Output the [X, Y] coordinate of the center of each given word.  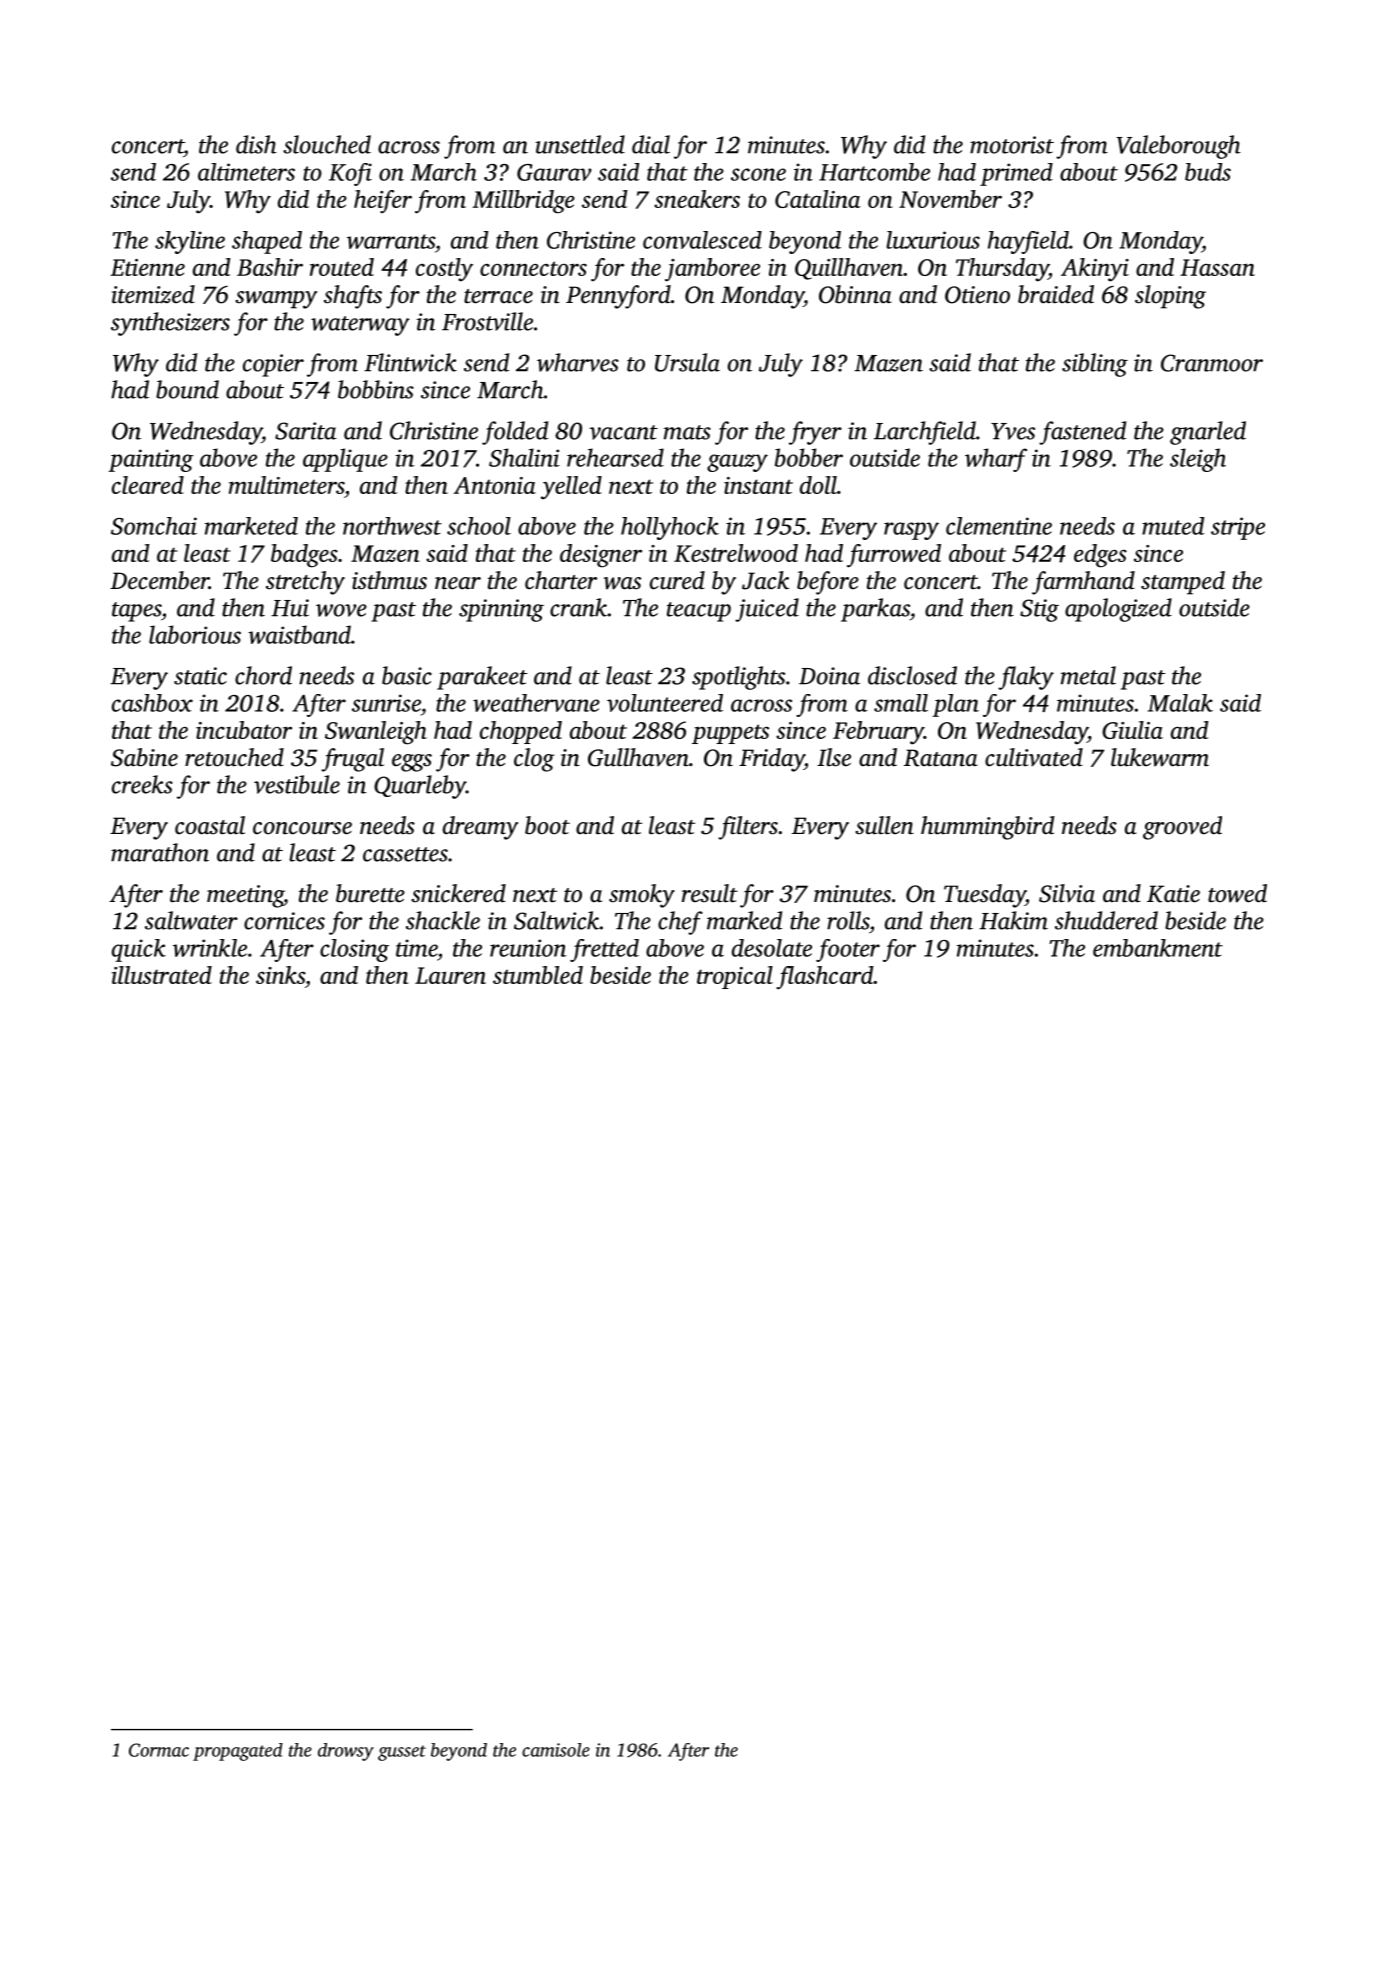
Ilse [834, 757]
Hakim [1013, 920]
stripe [1238, 528]
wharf [996, 460]
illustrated [162, 975]
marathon [160, 852]
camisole [556, 1750]
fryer [815, 433]
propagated [238, 1752]
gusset [402, 1753]
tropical [735, 977]
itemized [153, 294]
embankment [1158, 948]
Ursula [687, 362]
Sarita [305, 431]
